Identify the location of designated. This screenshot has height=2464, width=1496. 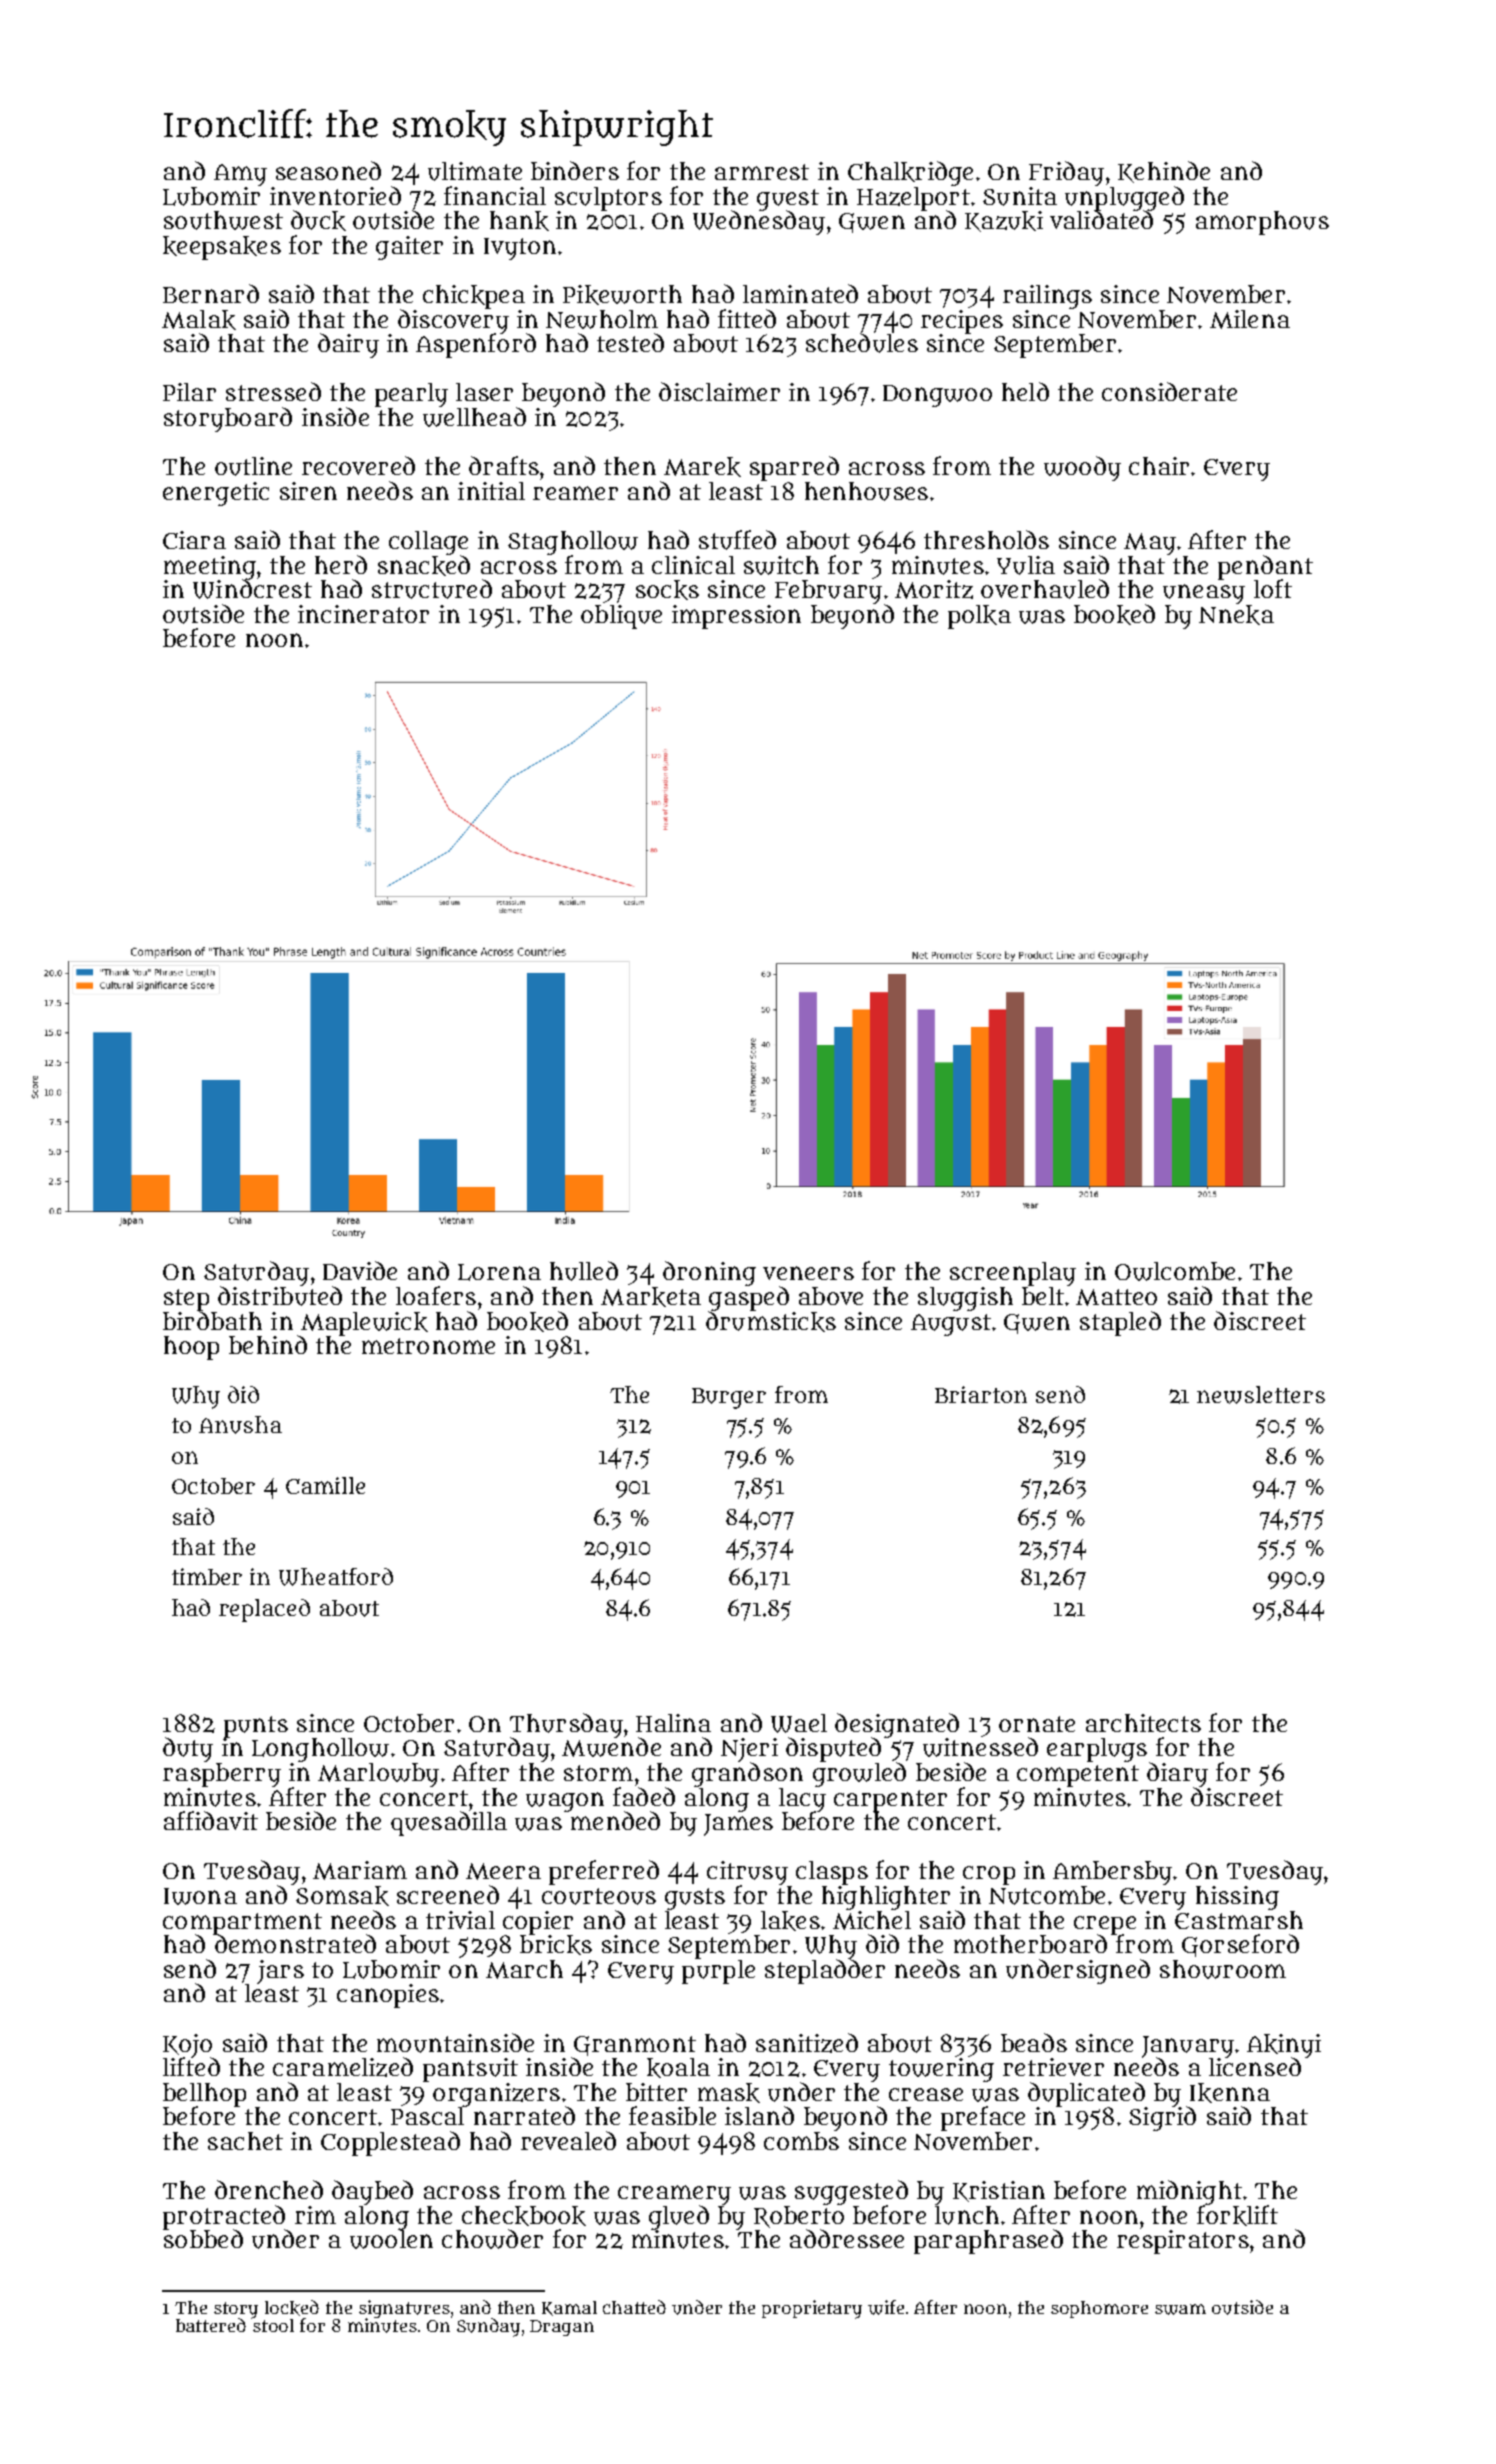
(897, 1725).
